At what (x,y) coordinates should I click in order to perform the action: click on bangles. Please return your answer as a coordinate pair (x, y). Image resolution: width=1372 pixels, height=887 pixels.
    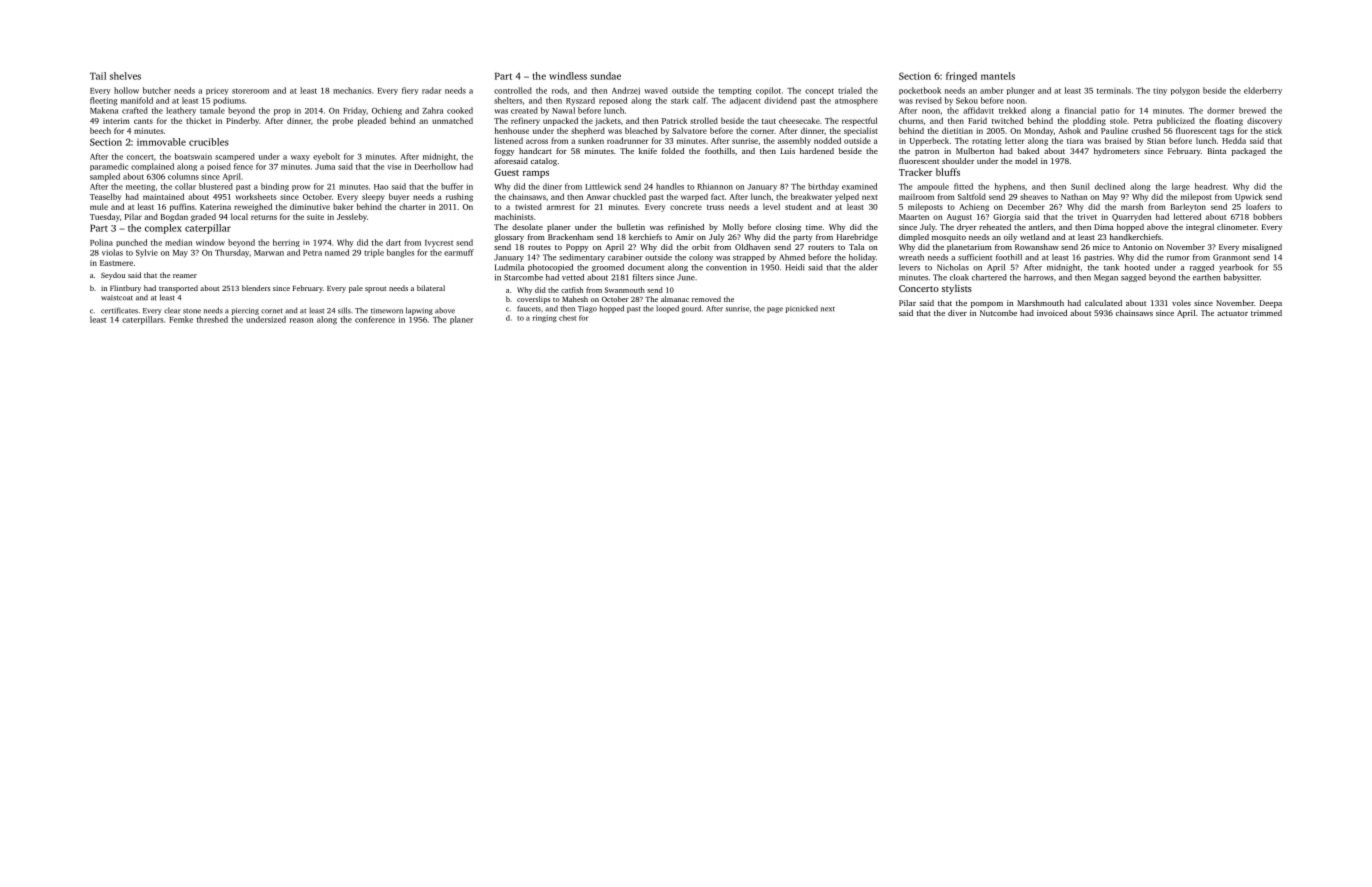
    Looking at the image, I should click on (400, 253).
